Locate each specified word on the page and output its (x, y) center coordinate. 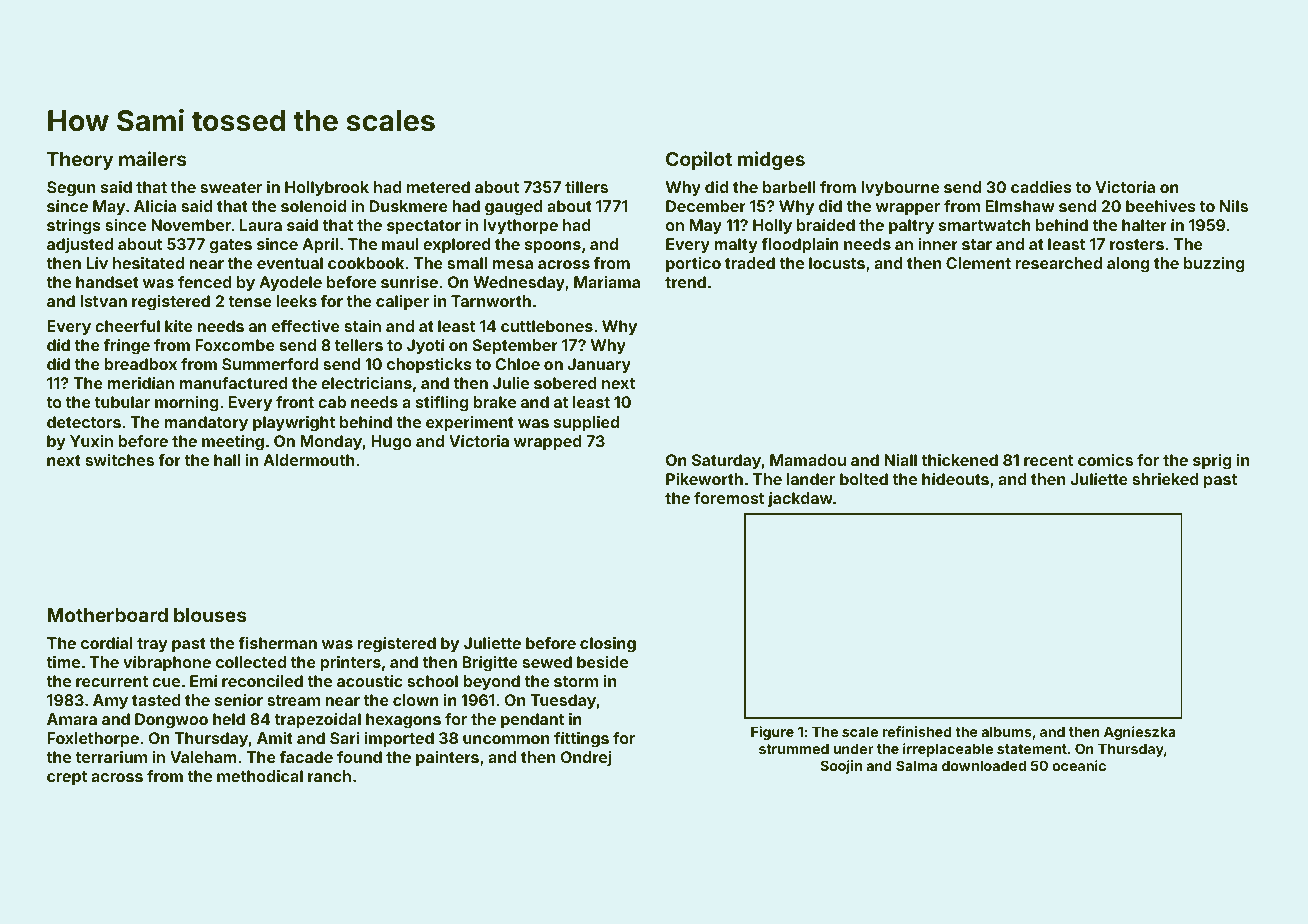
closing (608, 645)
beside (602, 662)
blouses (210, 615)
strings (74, 227)
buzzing (1214, 265)
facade (306, 757)
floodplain (800, 246)
